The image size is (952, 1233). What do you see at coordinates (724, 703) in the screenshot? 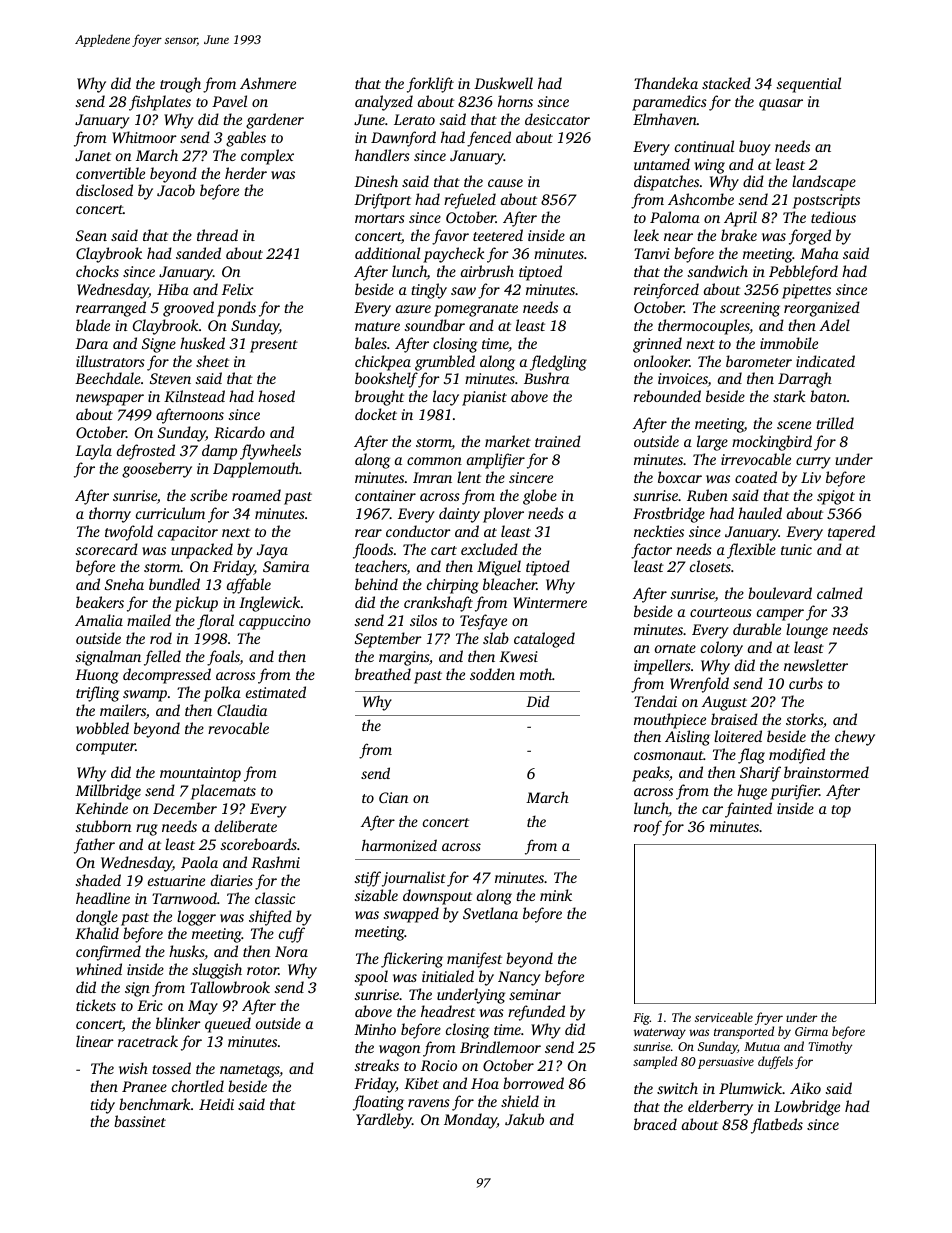
I see `August` at bounding box center [724, 703].
